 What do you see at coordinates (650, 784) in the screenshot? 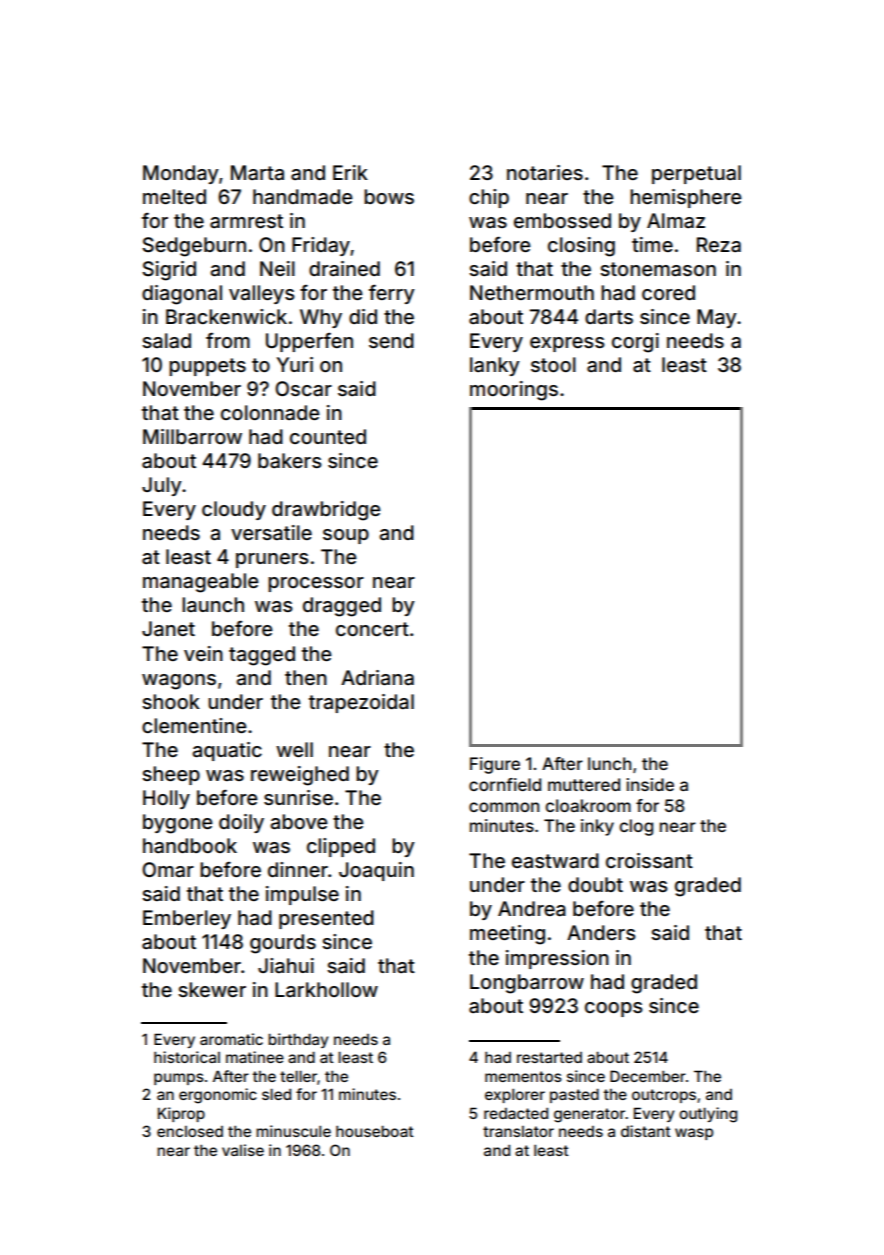
I see `inside` at bounding box center [650, 784].
